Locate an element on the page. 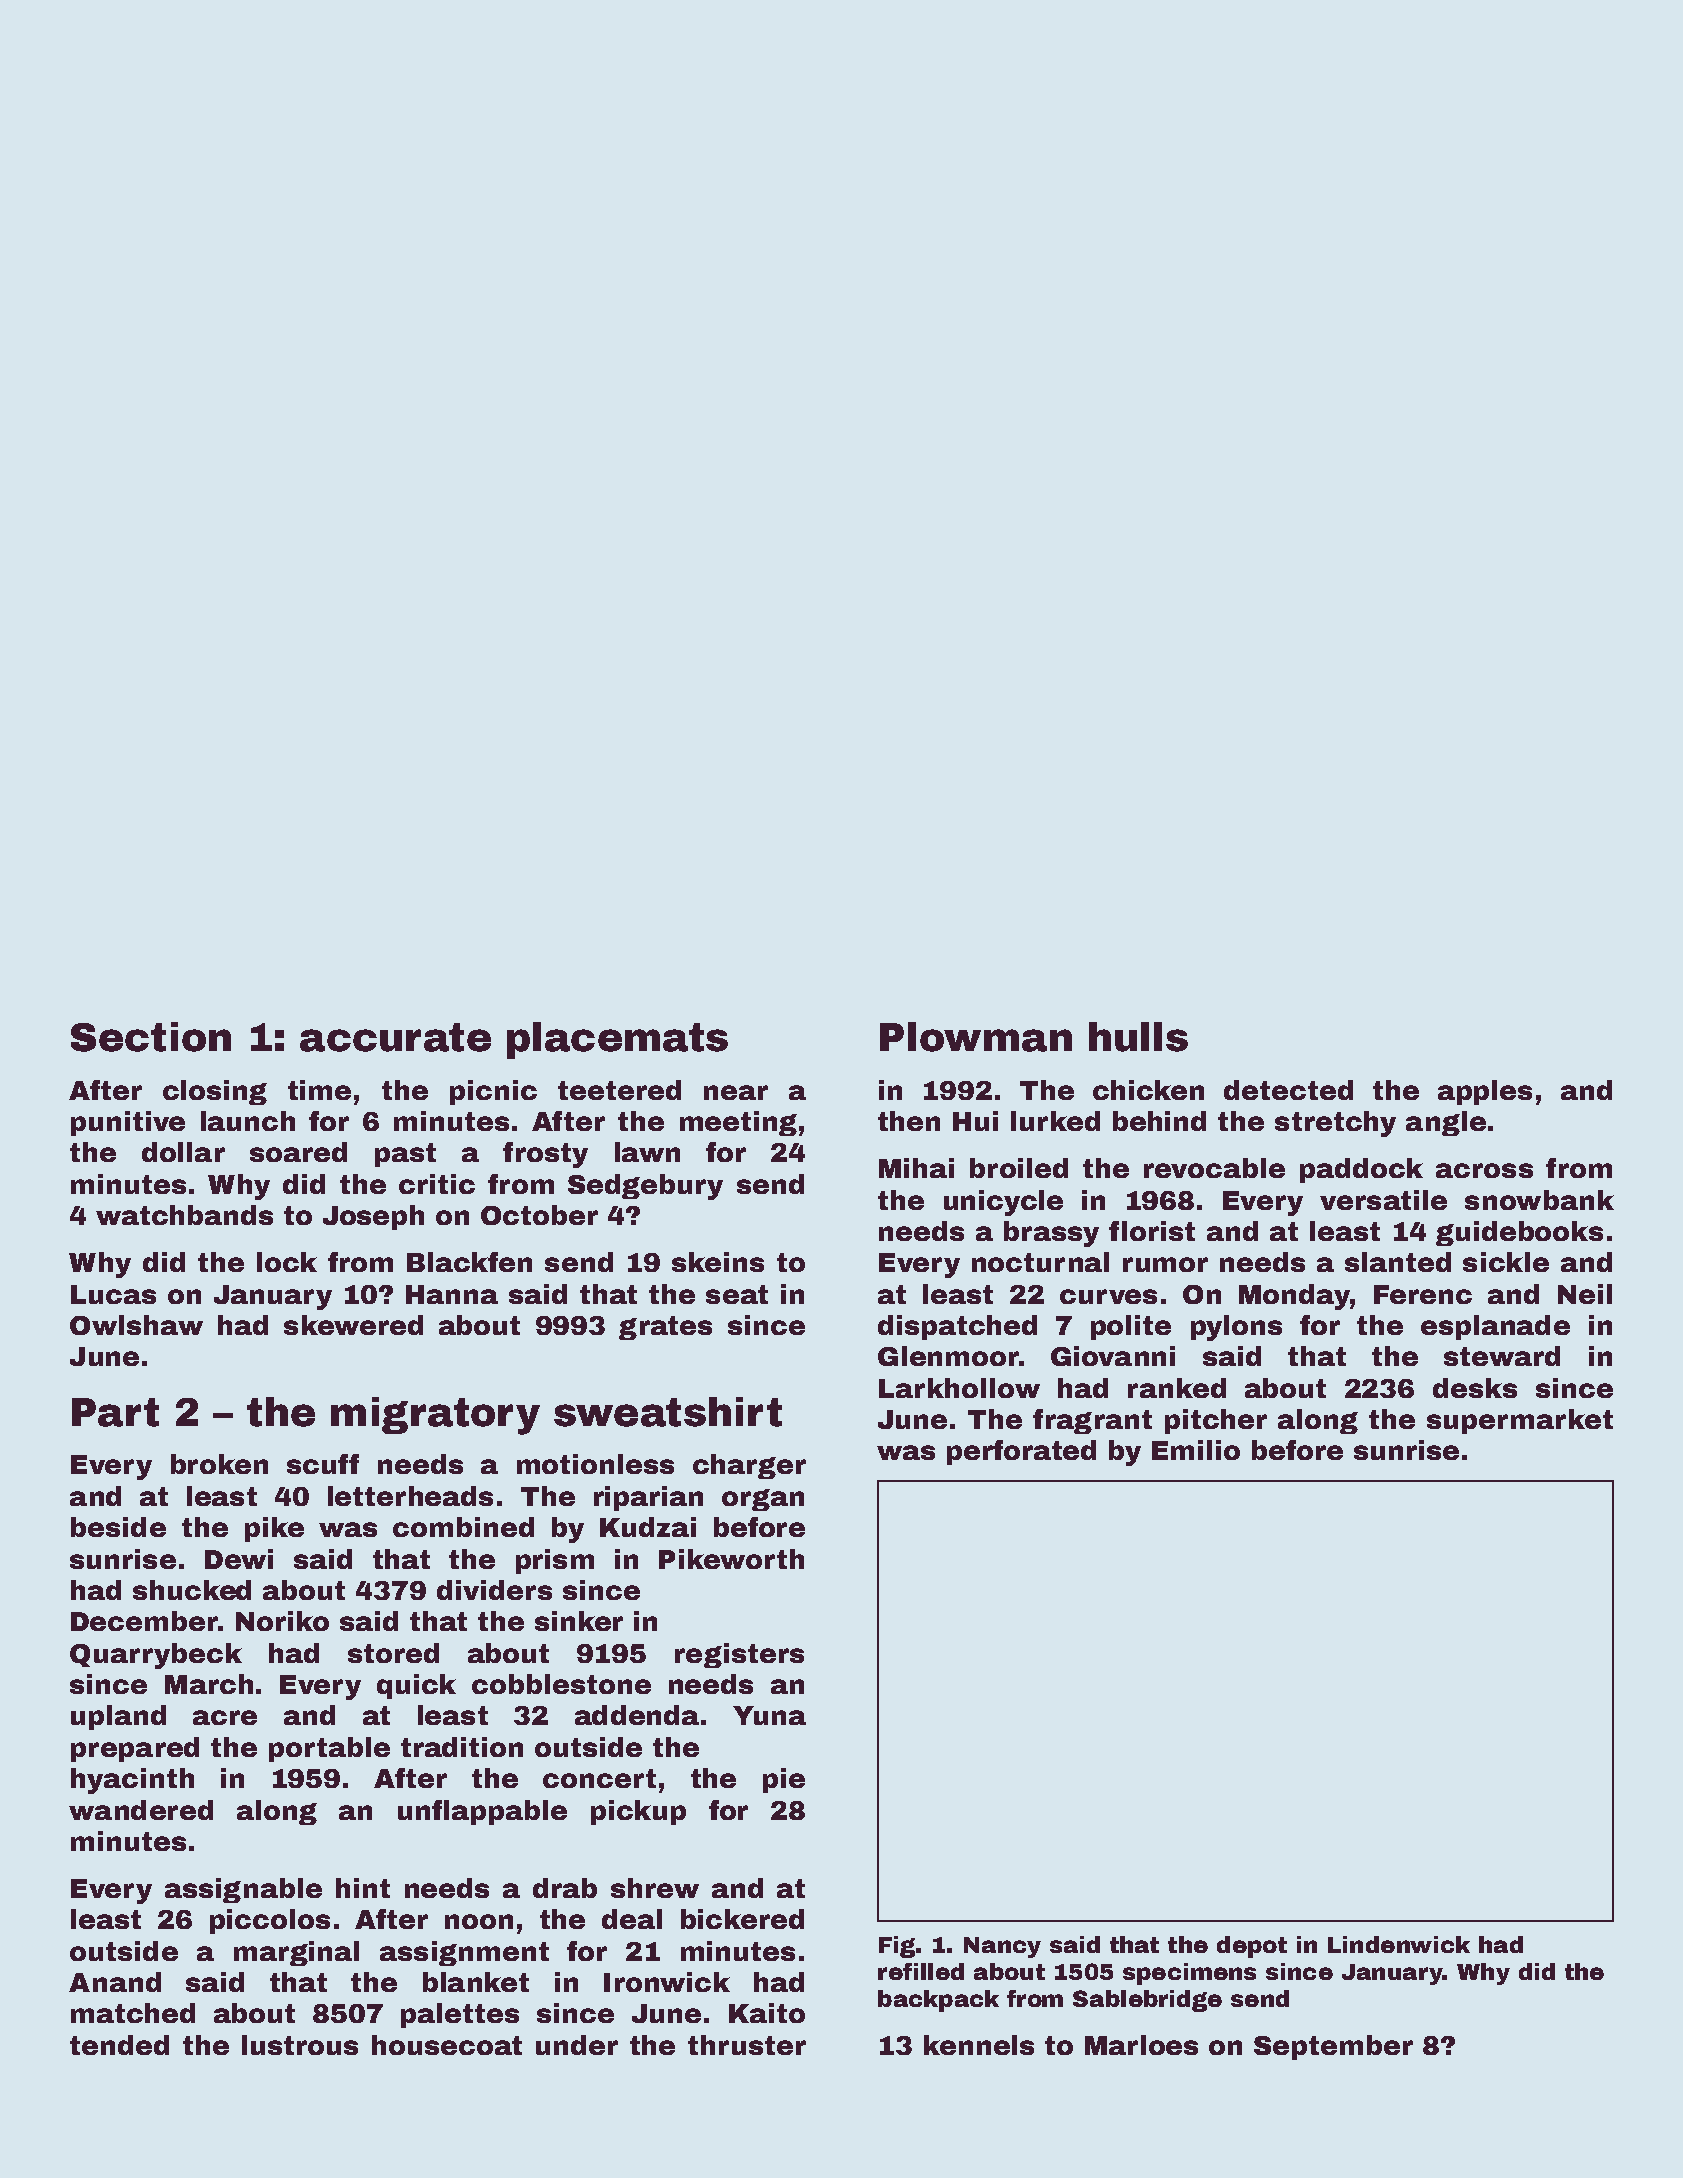  wandered is located at coordinates (141, 1810).
